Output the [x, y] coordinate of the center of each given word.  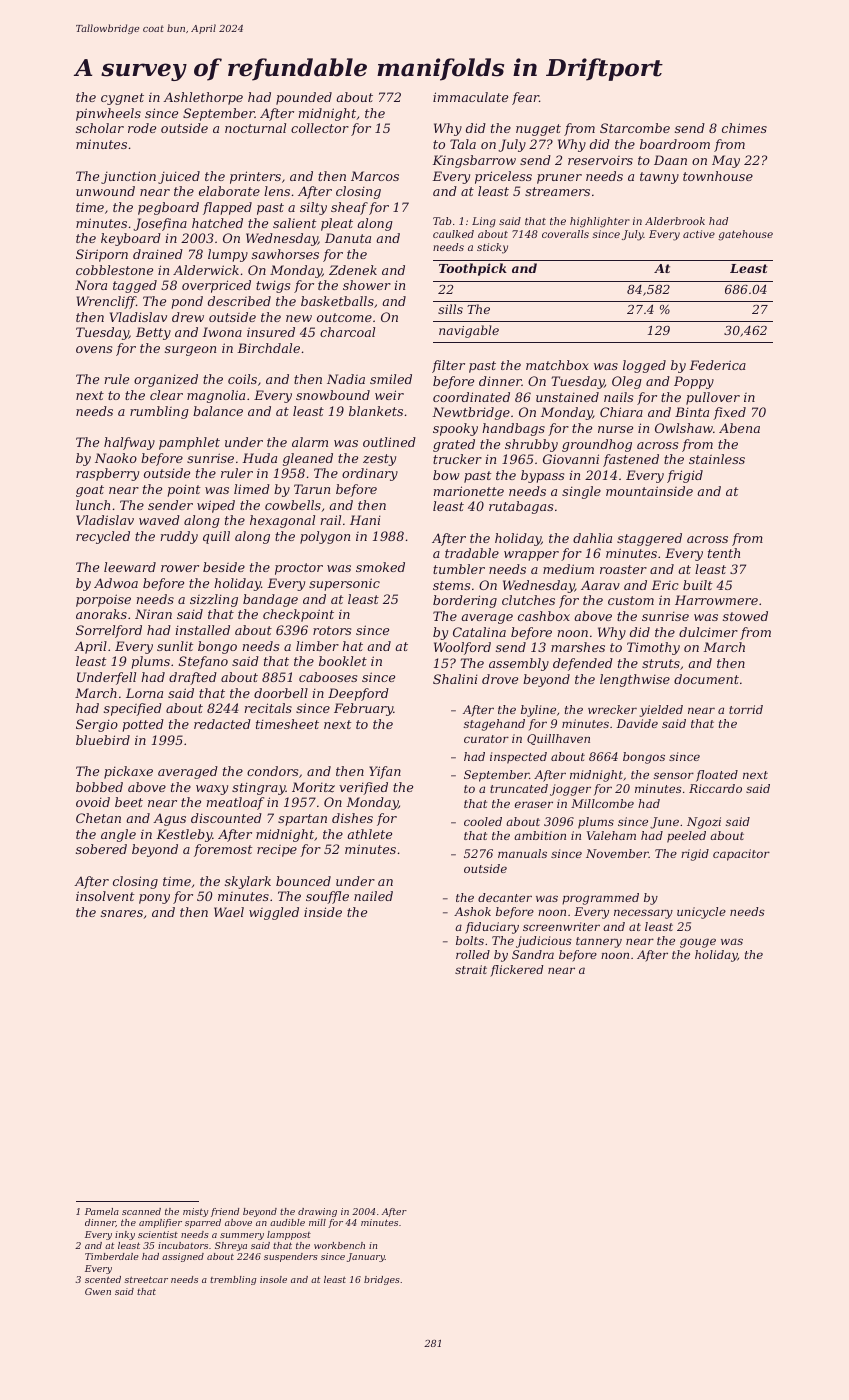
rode [142, 128]
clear [166, 395]
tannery [599, 942]
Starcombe [635, 128]
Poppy [694, 382]
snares [122, 913]
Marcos [375, 176]
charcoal [347, 332]
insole [273, 1279]
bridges [382, 1280]
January [366, 1257]
